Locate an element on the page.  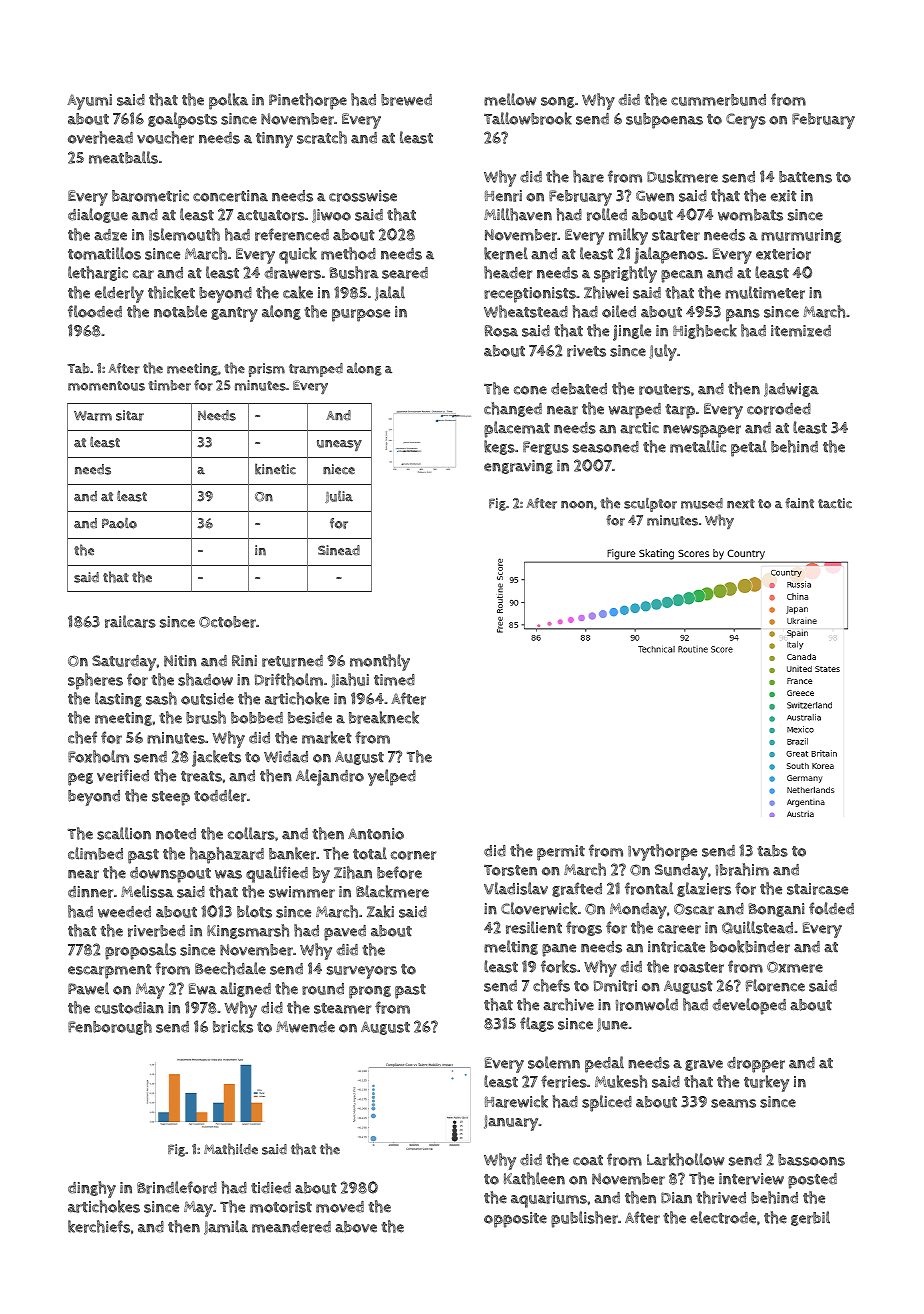
thicket is located at coordinates (171, 292).
